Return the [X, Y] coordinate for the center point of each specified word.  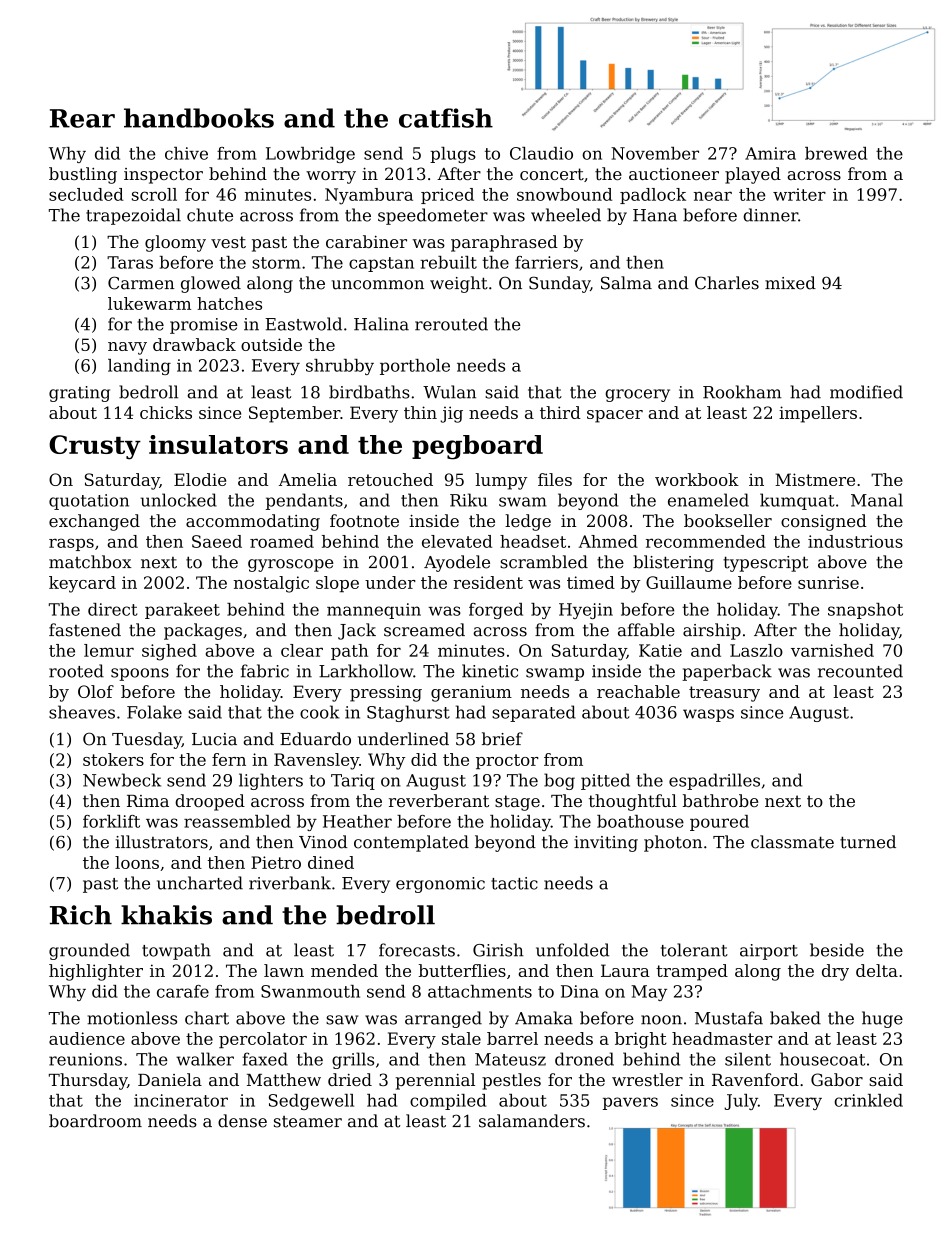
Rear [82, 118]
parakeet [182, 611]
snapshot [865, 611]
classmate [792, 842]
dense [242, 1121]
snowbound [564, 194]
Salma [626, 283]
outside [271, 344]
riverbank [290, 883]
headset [533, 541]
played [753, 175]
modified [866, 392]
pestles [511, 1081]
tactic [514, 883]
